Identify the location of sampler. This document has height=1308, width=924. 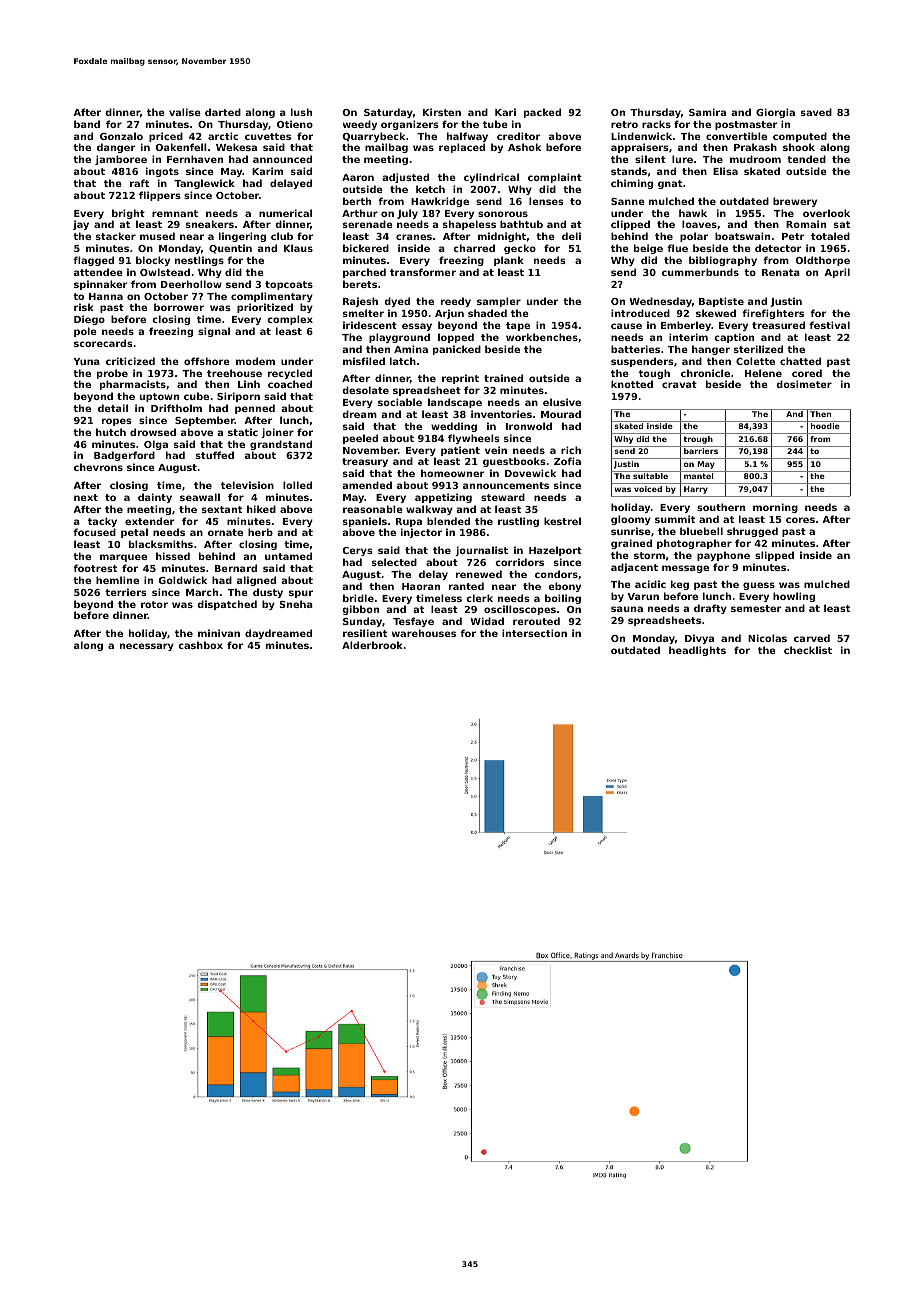
(499, 302).
